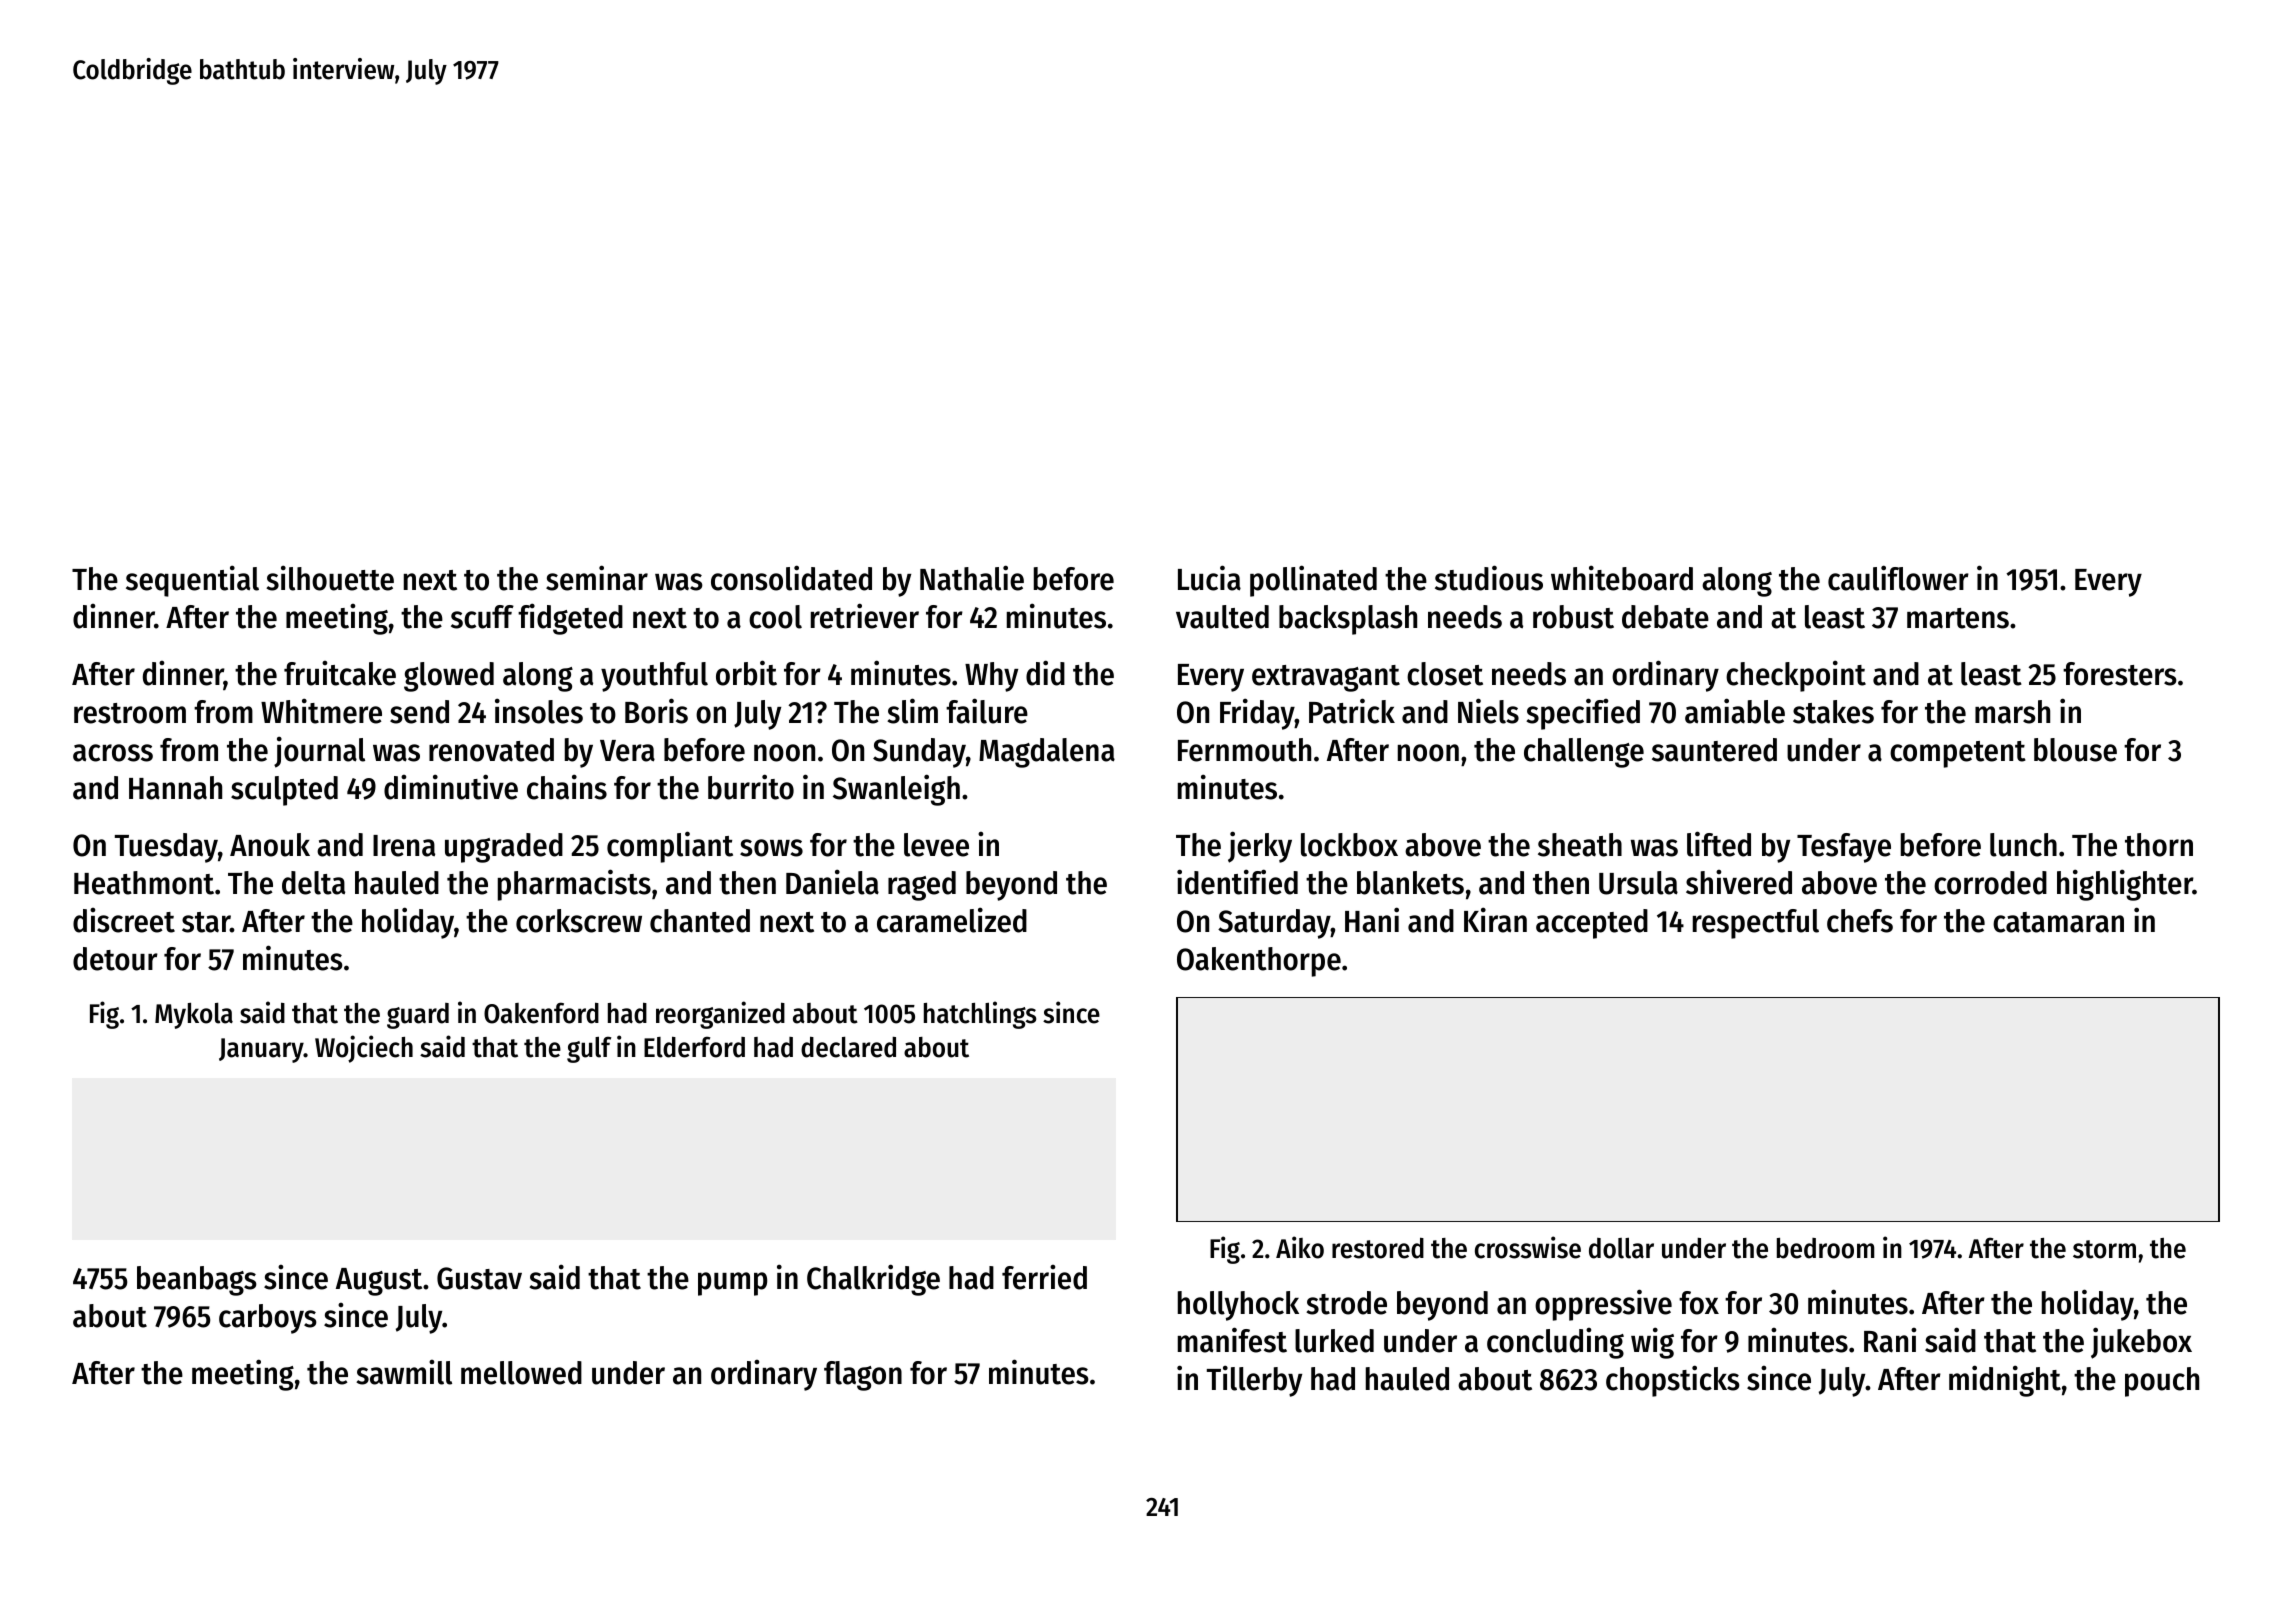 Image resolution: width=2292 pixels, height=1620 pixels. What do you see at coordinates (197, 1281) in the screenshot?
I see `beanbags` at bounding box center [197, 1281].
